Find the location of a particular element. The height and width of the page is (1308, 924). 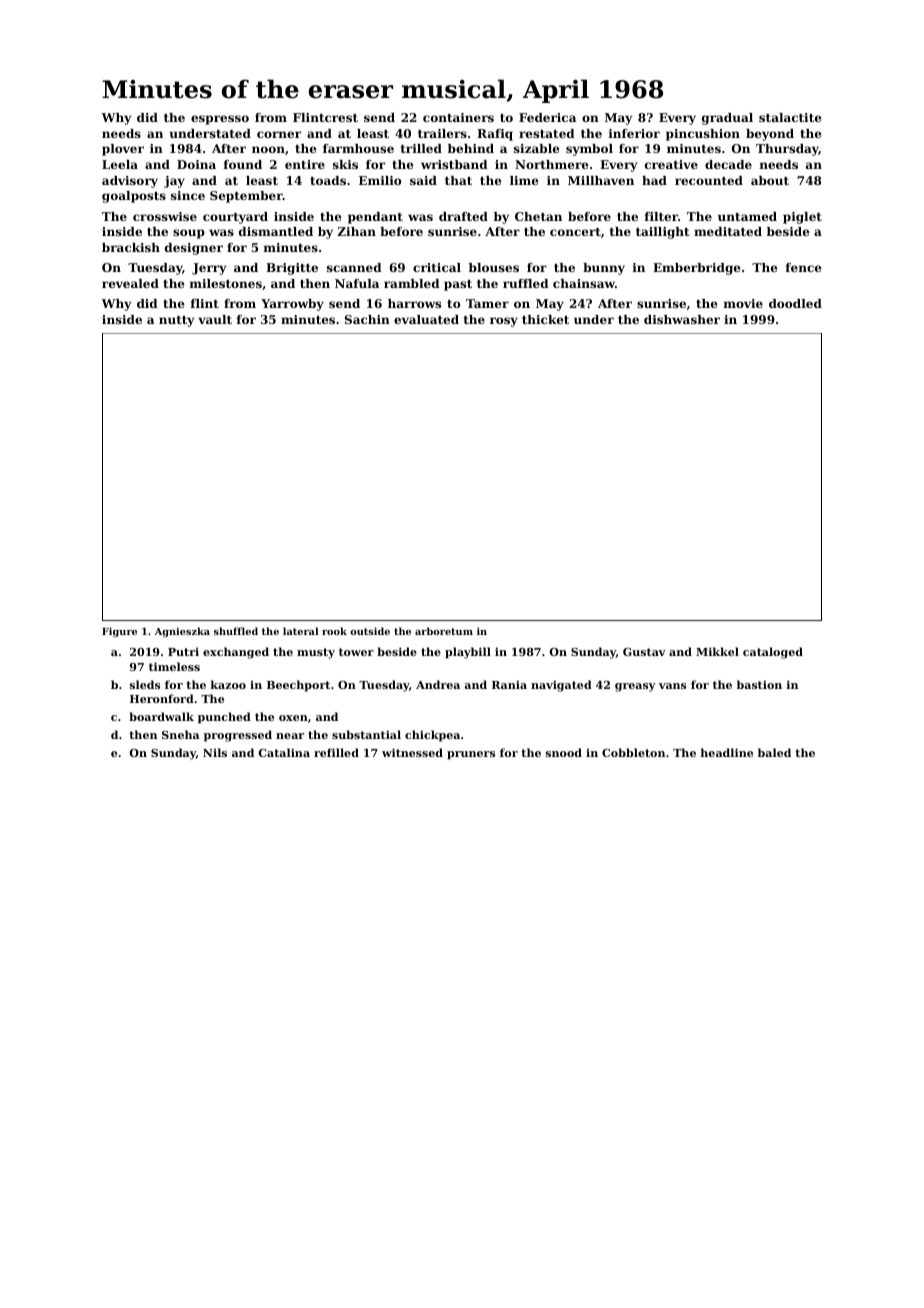

Agnieszka is located at coordinates (182, 632).
